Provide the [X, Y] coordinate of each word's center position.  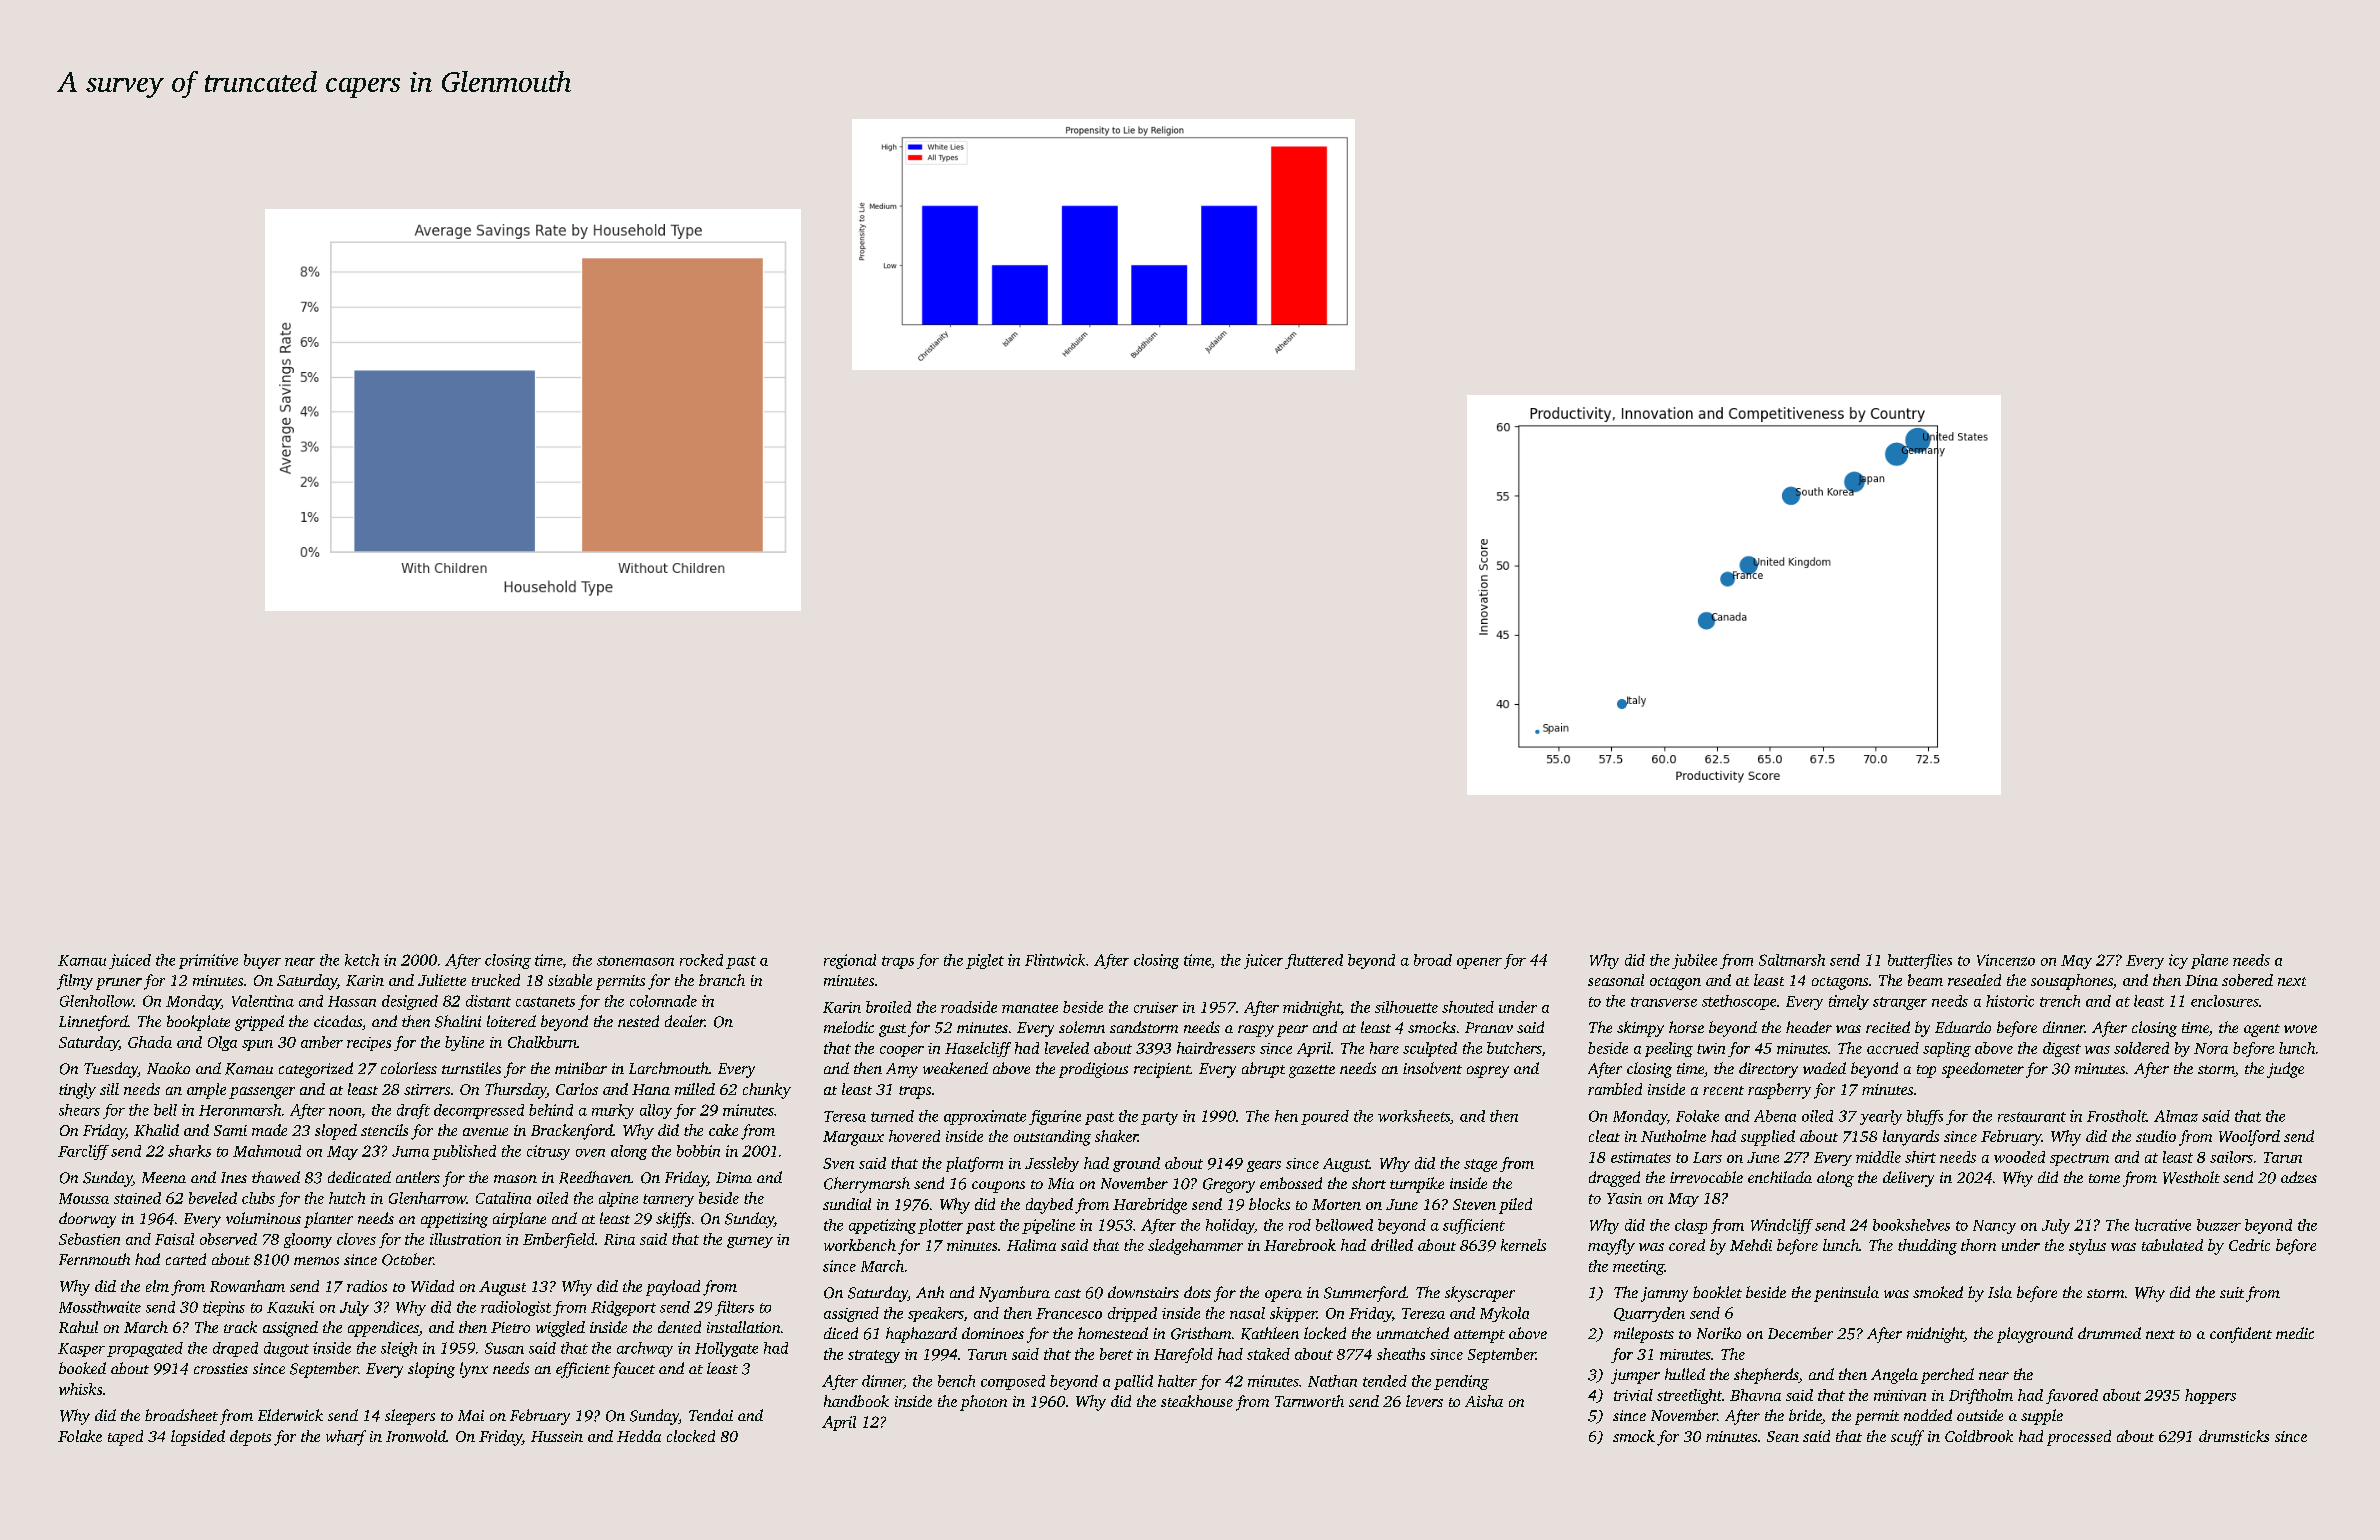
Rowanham [247, 1286]
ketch [362, 960]
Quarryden [1649, 1314]
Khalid [156, 1130]
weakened [955, 1068]
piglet [985, 961]
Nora [2211, 1048]
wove [2300, 1029]
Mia [1061, 1183]
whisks [80, 1389]
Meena [164, 1177]
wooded [2019, 1157]
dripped [1132, 1314]
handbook [856, 1401]
